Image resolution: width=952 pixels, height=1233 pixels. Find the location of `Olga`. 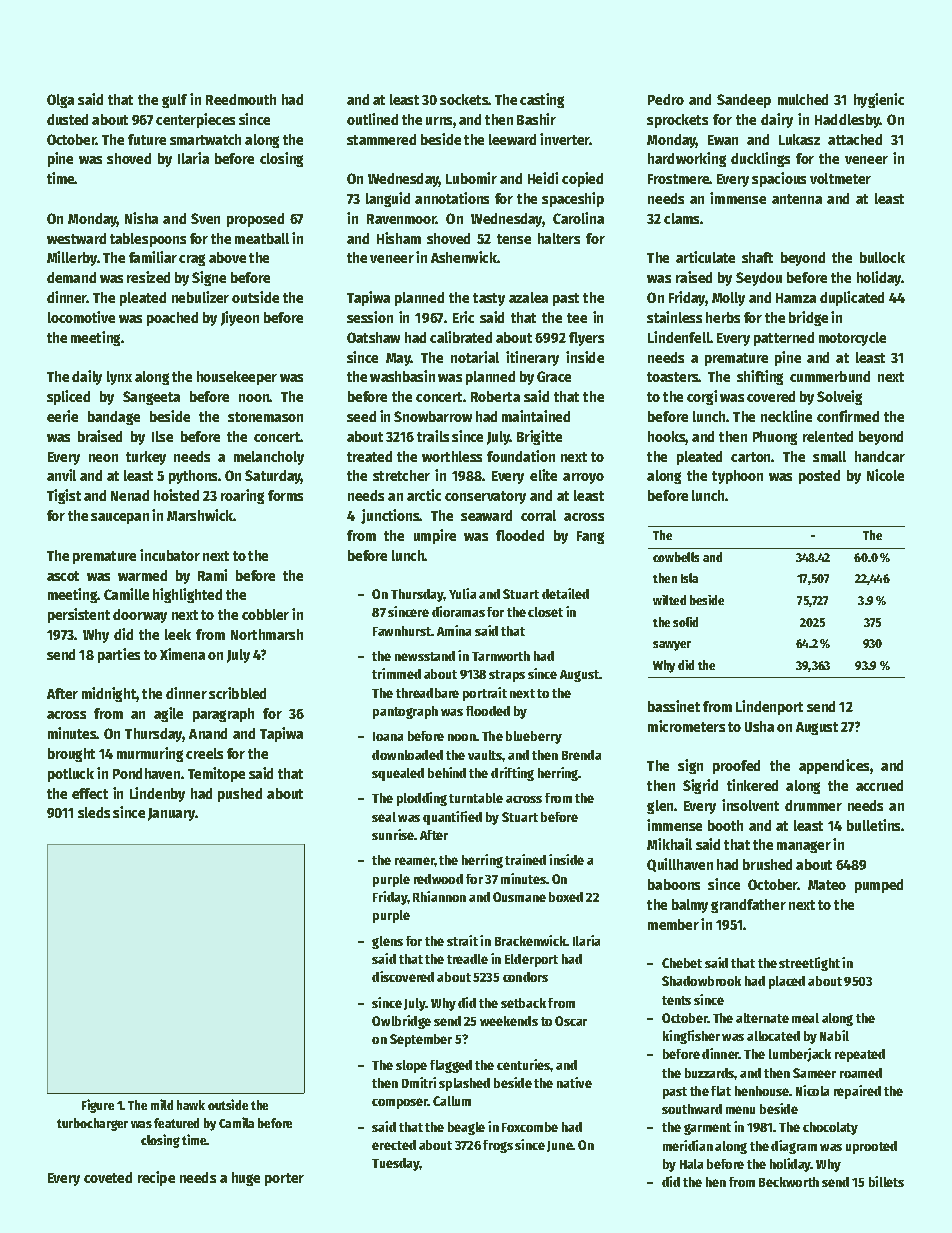

Olga is located at coordinates (60, 101).
